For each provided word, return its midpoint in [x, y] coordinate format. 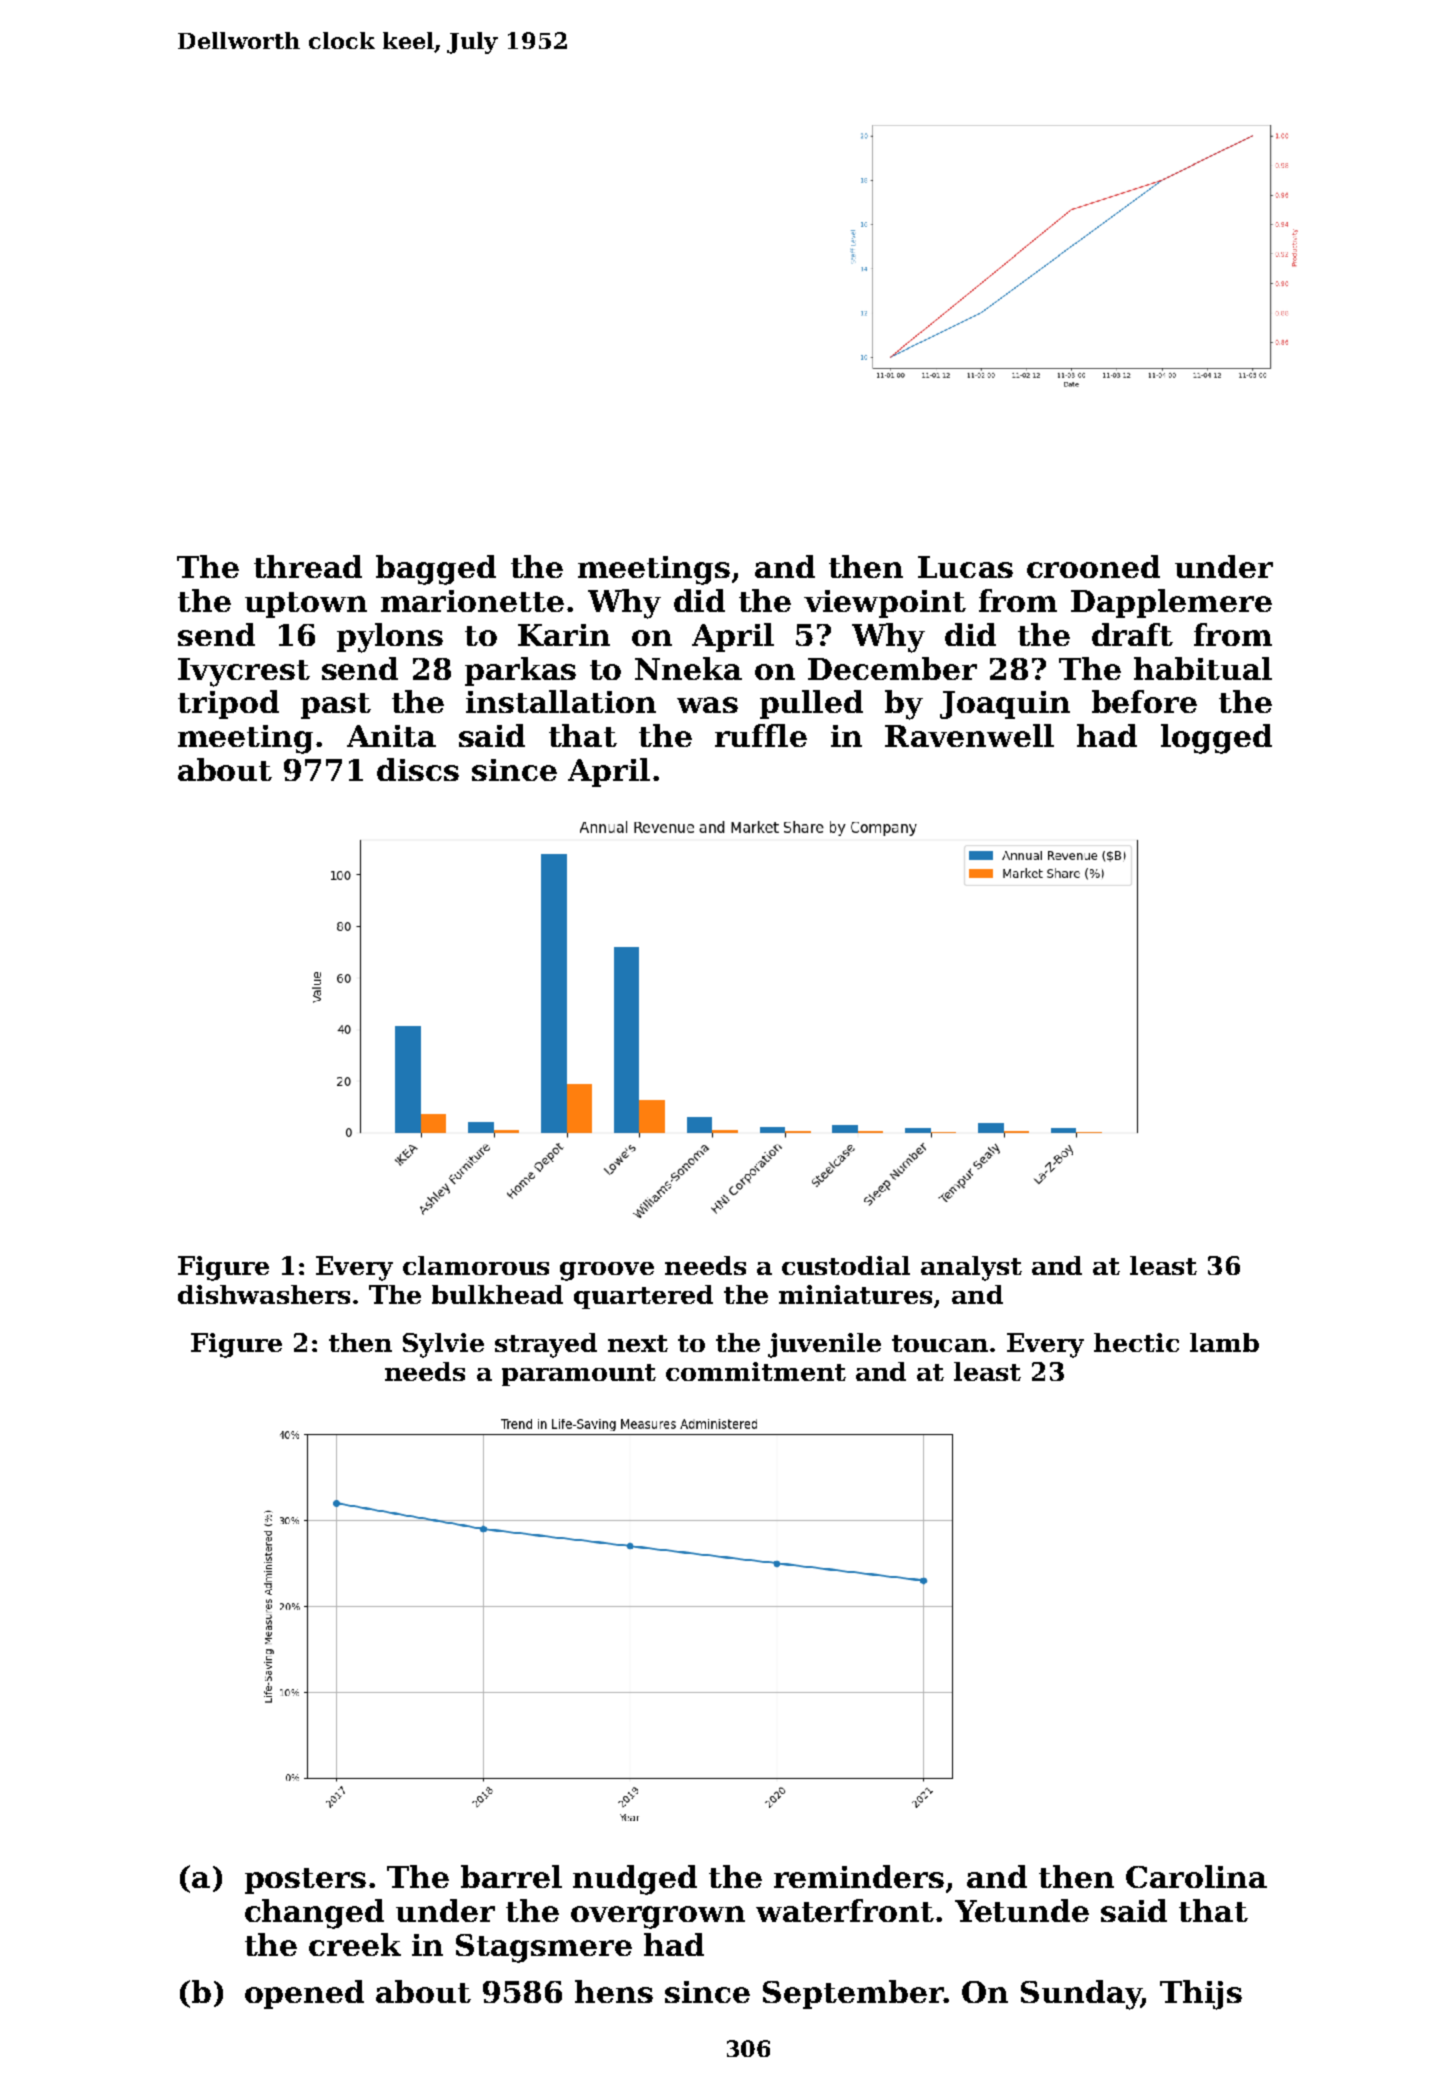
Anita [391, 736]
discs [418, 769]
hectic [1136, 1342]
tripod [228, 704]
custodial [846, 1265]
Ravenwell [969, 735]
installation [561, 701]
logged [1216, 739]
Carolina [1196, 1876]
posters [305, 1881]
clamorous [476, 1265]
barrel [511, 1876]
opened [304, 1994]
